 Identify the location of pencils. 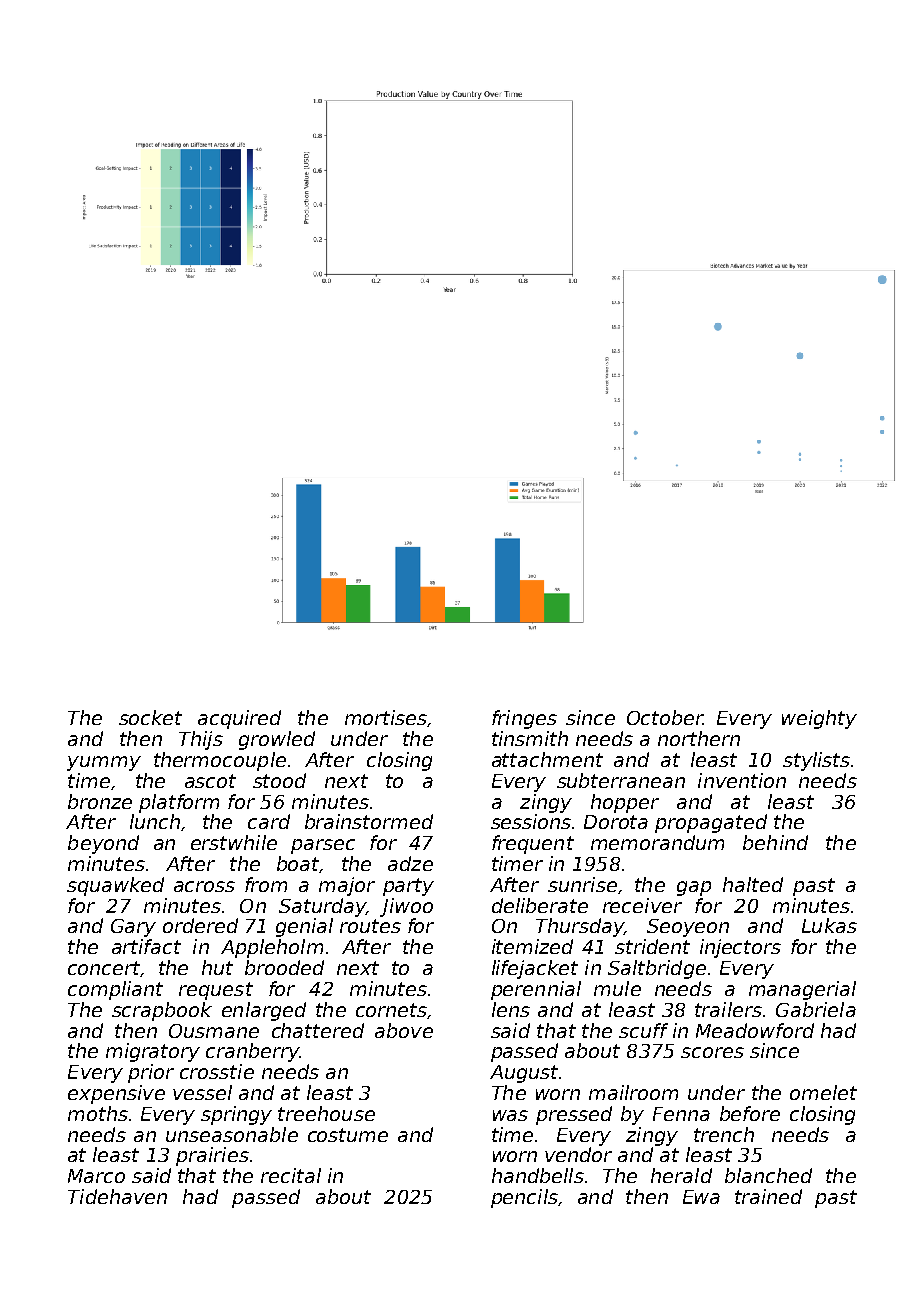
(524, 1198).
